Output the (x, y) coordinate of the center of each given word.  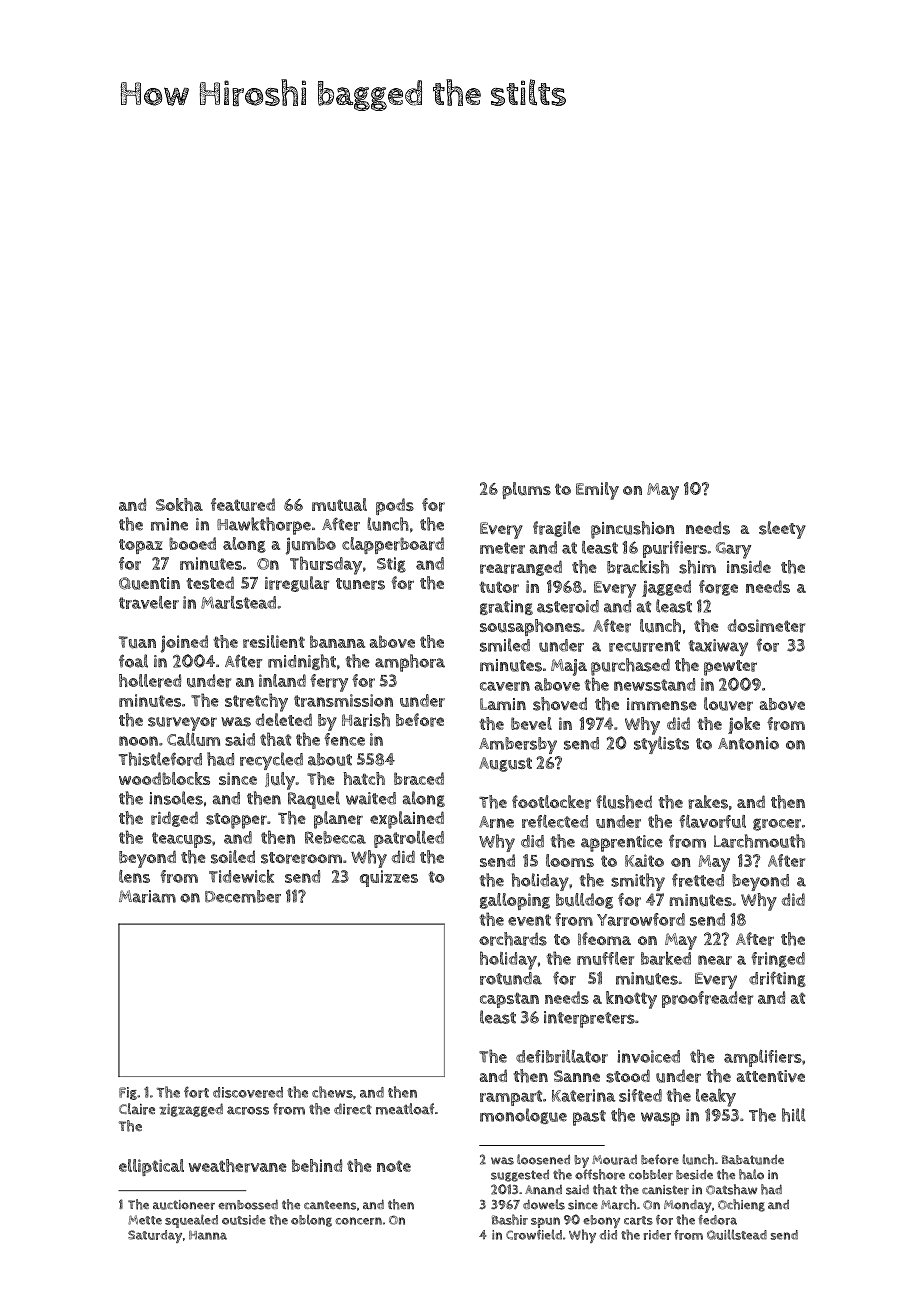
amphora (410, 663)
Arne (496, 822)
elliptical (151, 1167)
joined (184, 644)
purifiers (675, 549)
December (243, 896)
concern (358, 1221)
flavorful (712, 821)
